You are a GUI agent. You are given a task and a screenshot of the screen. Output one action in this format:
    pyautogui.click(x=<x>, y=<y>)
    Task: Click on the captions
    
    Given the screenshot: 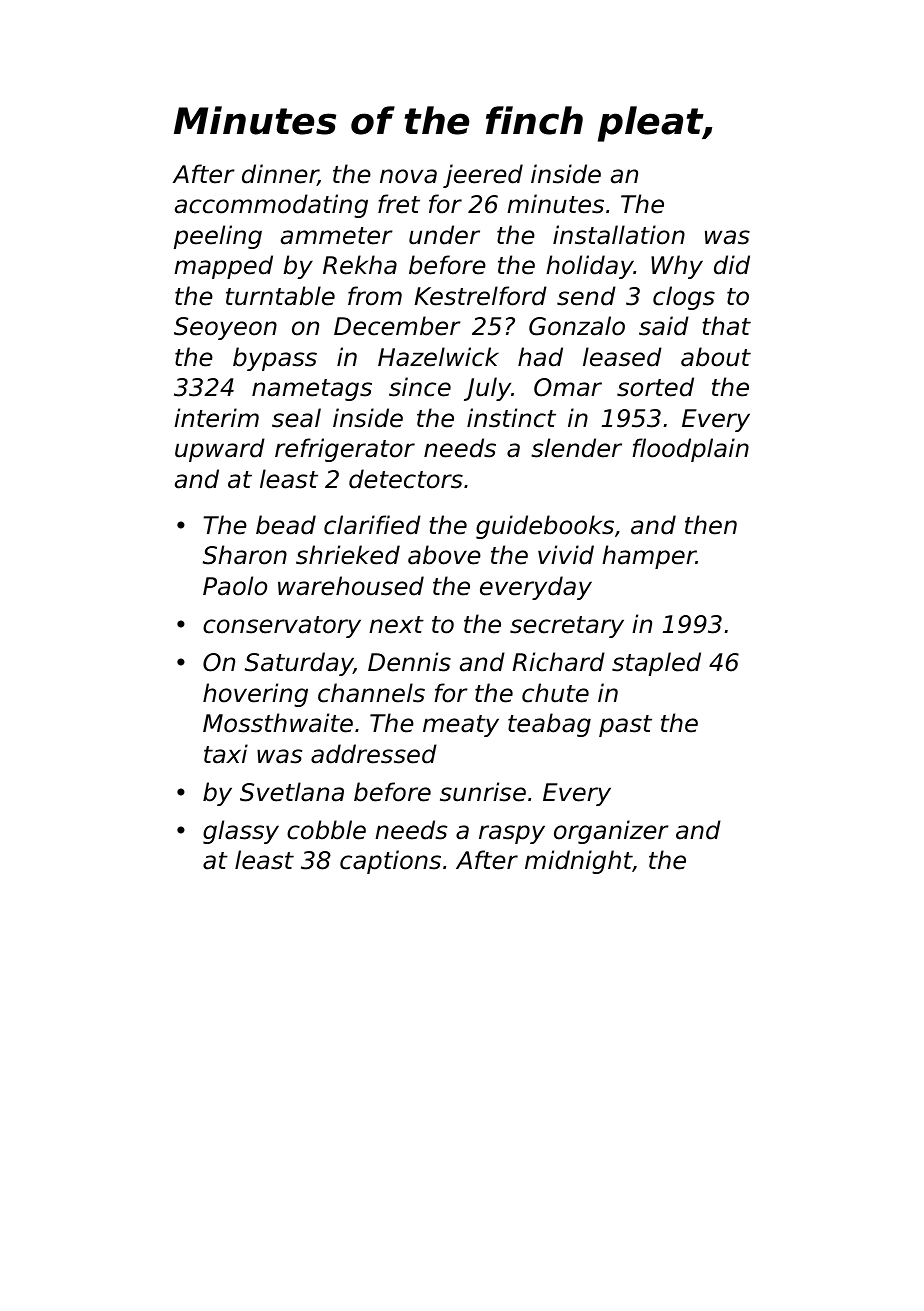 What is the action you would take?
    pyautogui.click(x=390, y=862)
